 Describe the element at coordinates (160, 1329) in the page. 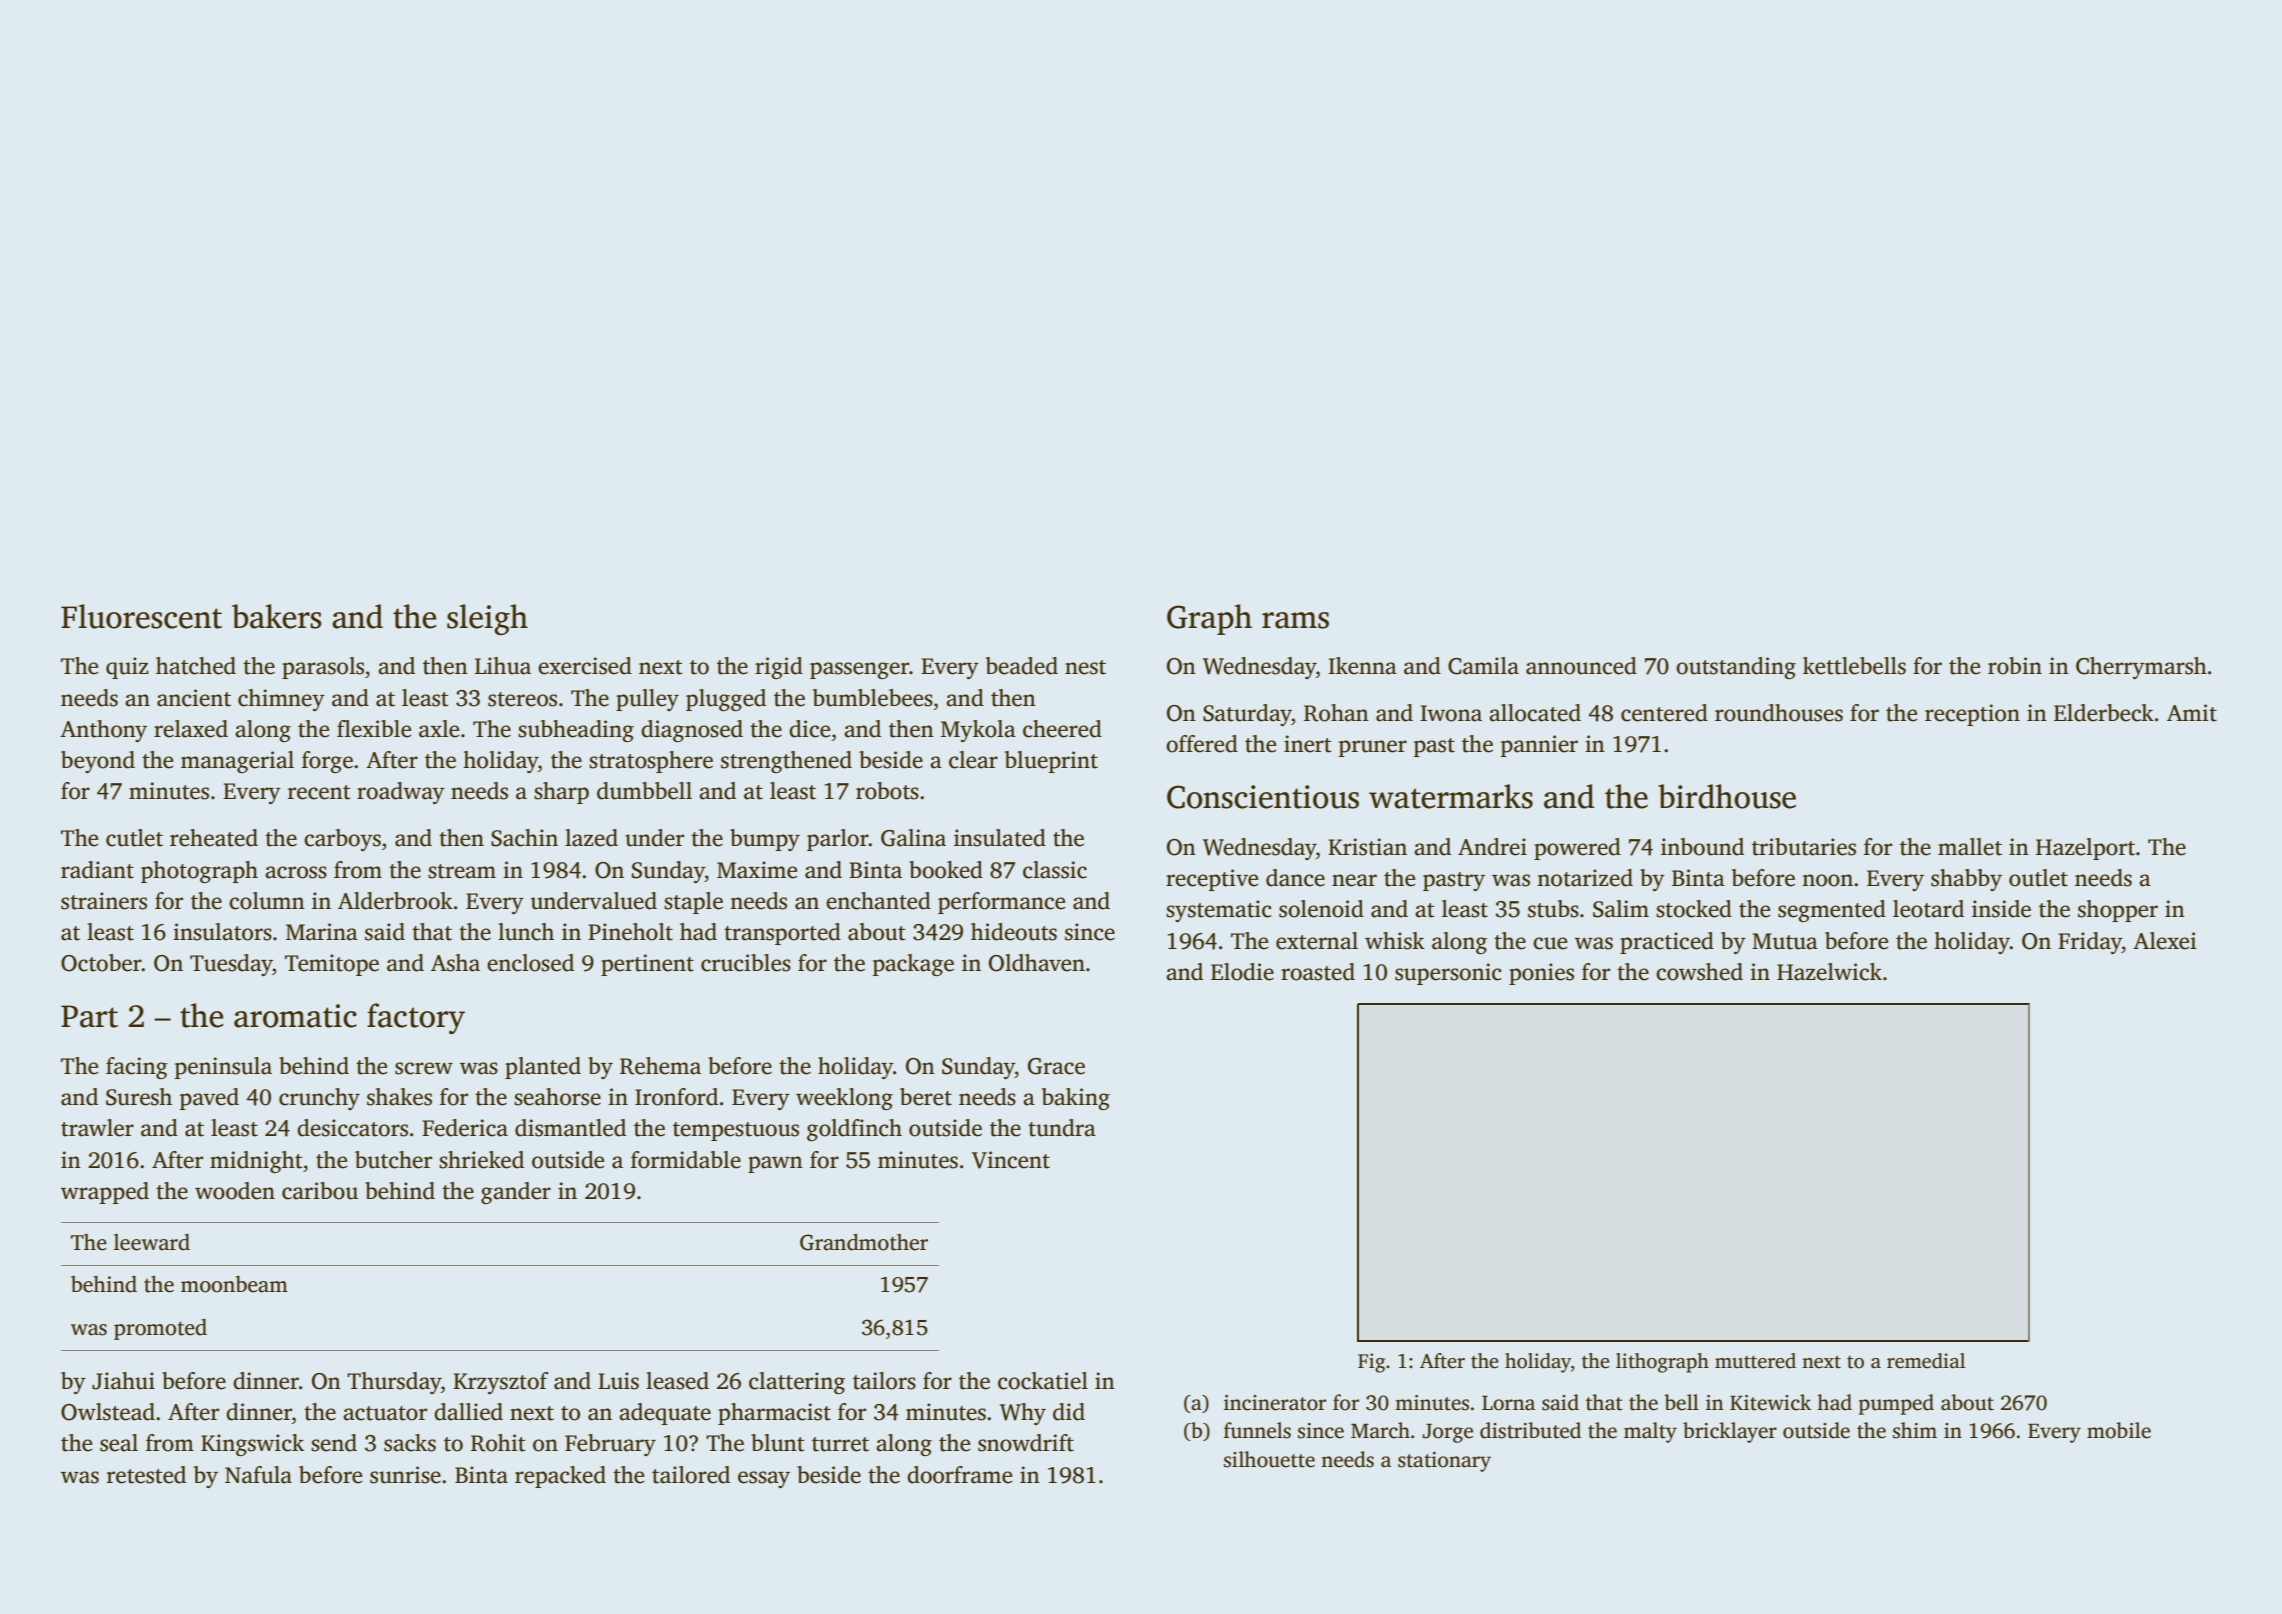

I see `promoted` at that location.
